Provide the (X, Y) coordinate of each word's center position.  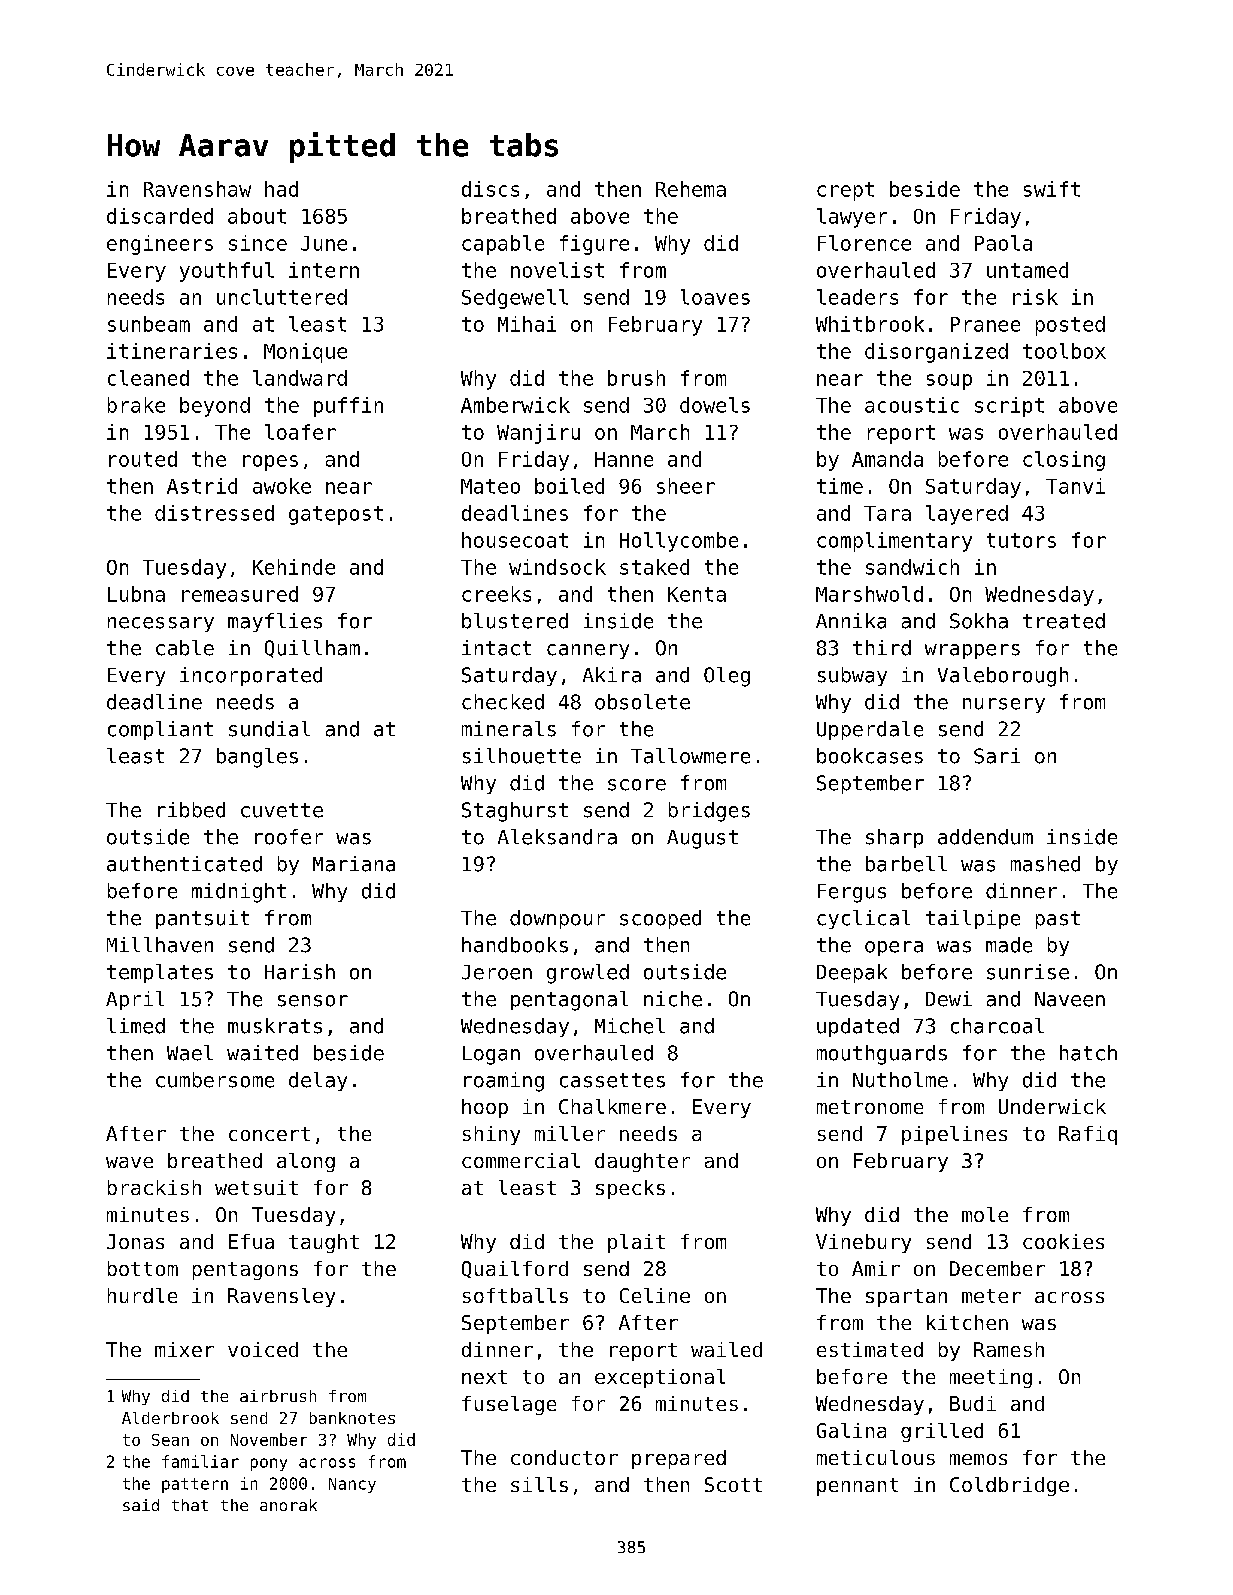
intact (496, 648)
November (269, 1439)
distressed (214, 513)
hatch (1088, 1053)
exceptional (660, 1378)
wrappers (972, 651)
